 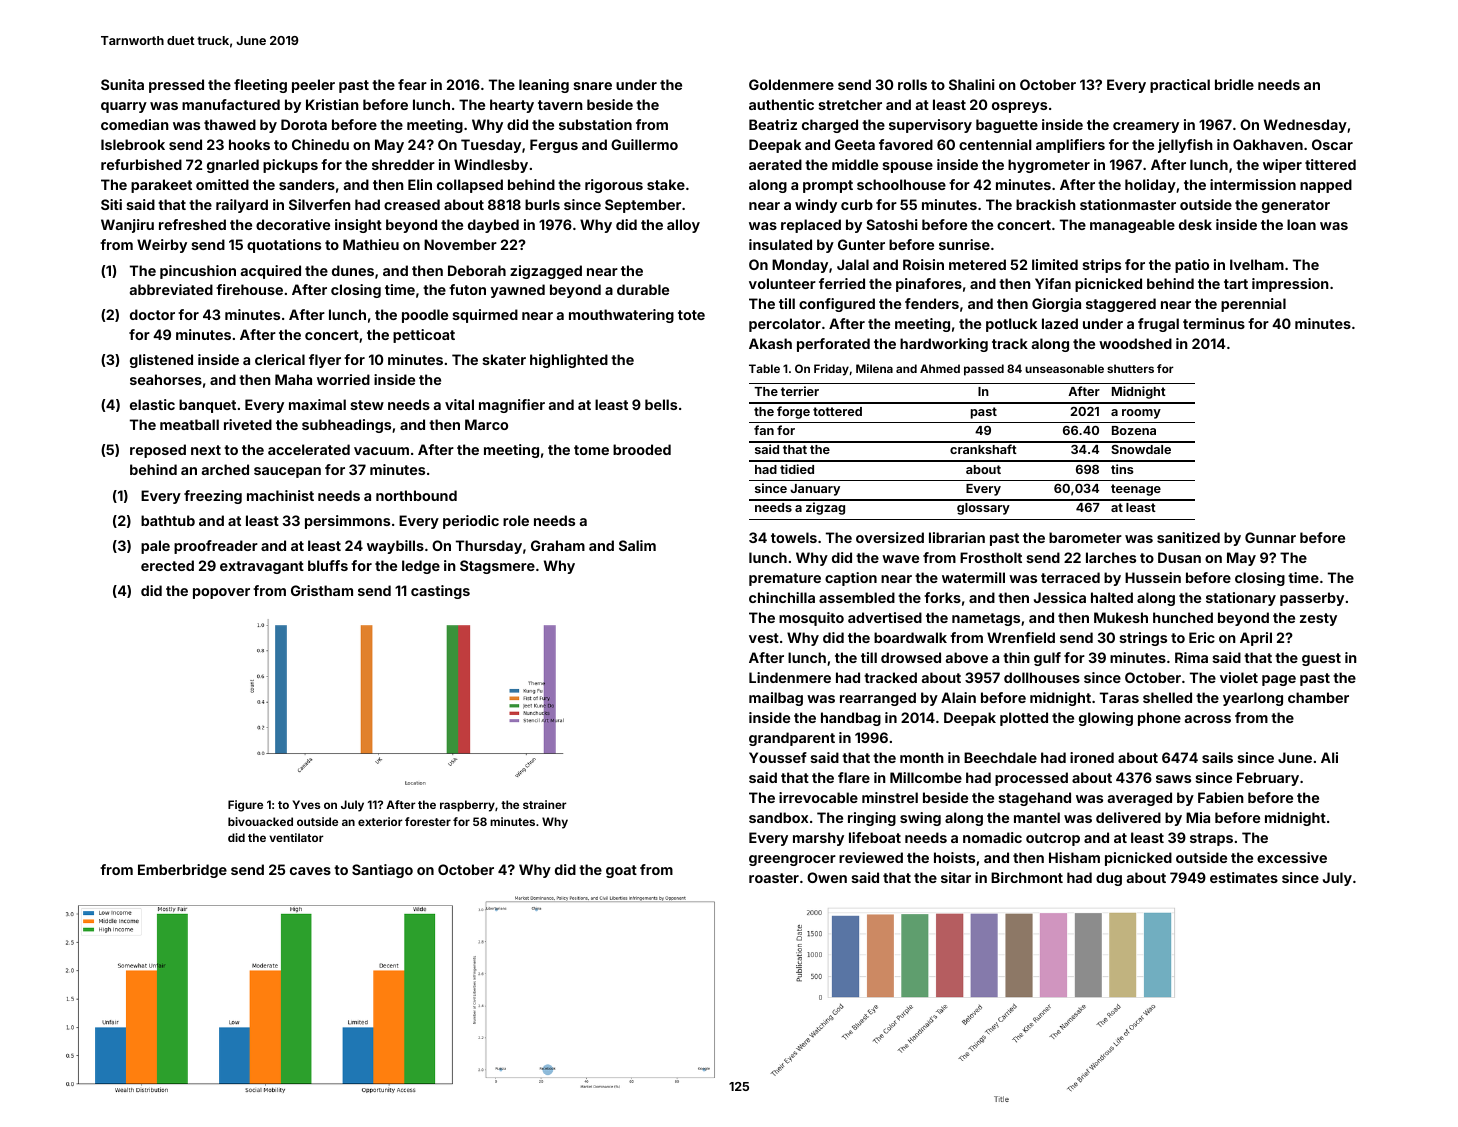 I want to click on zesty, so click(x=1318, y=619).
